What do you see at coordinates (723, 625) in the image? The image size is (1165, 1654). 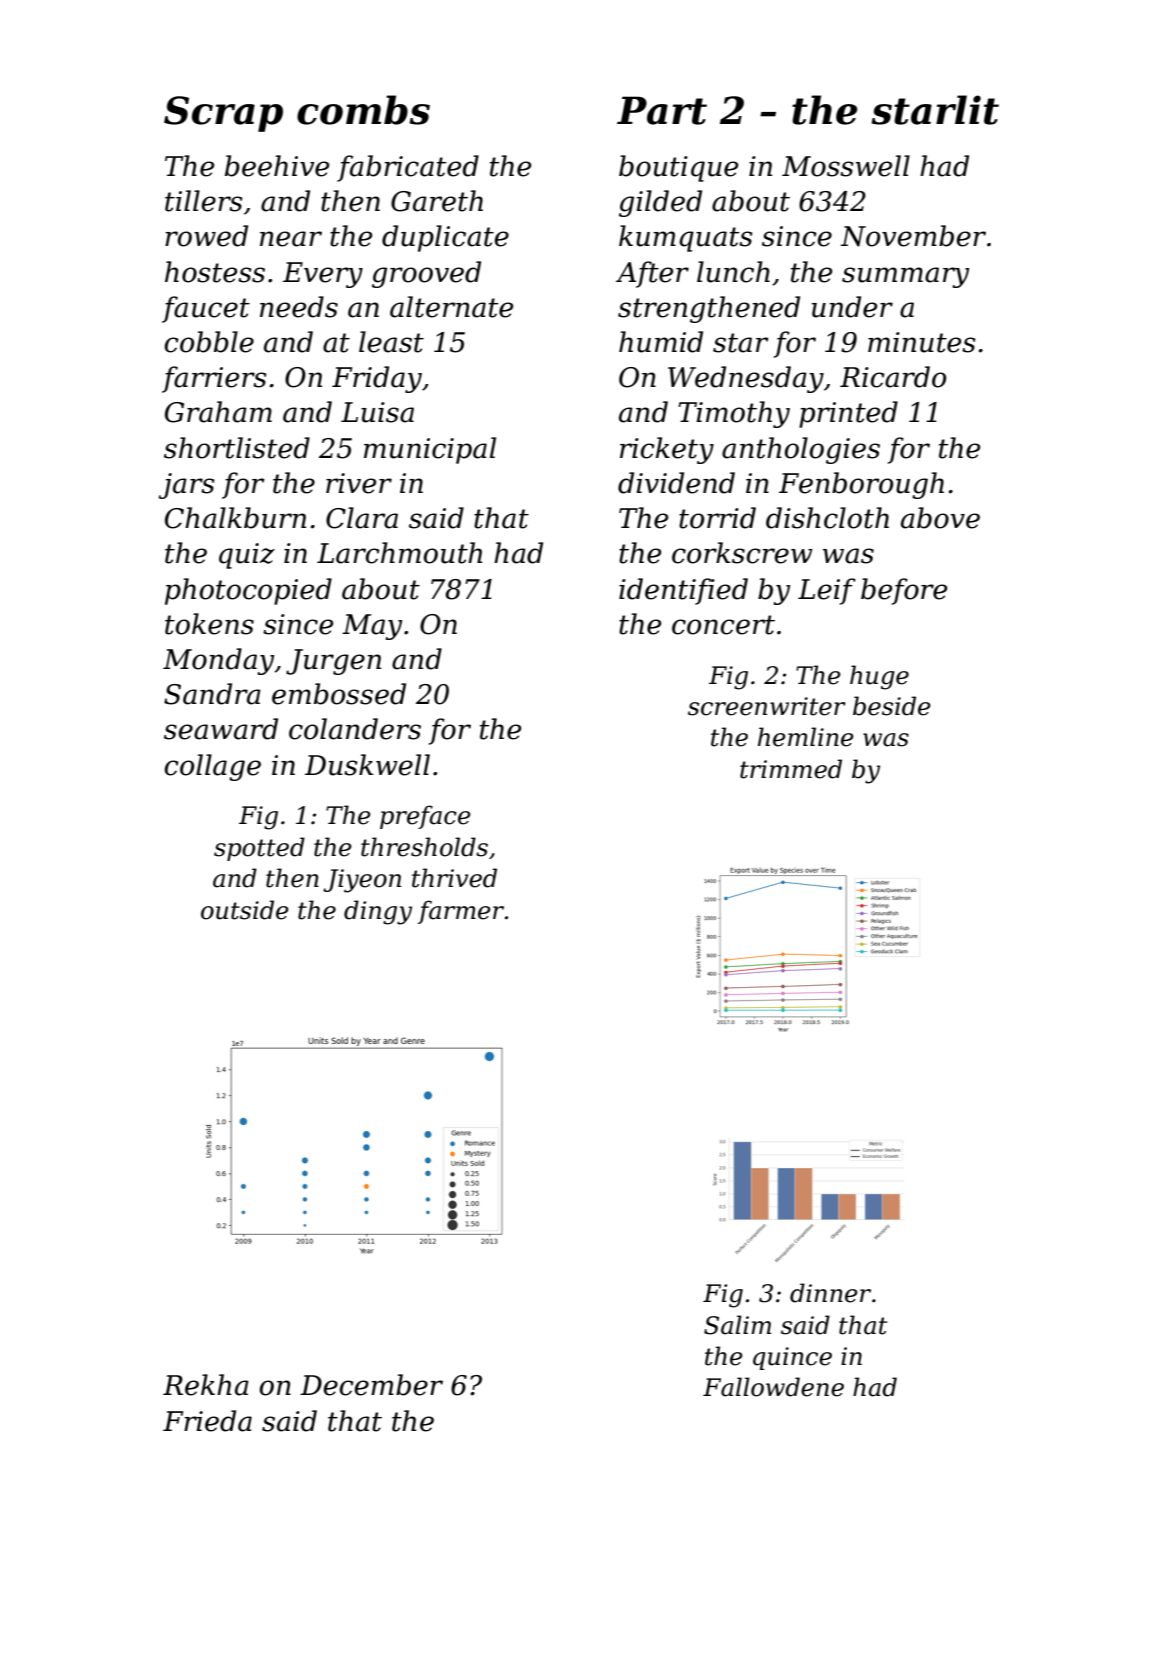 I see `concert` at bounding box center [723, 625].
